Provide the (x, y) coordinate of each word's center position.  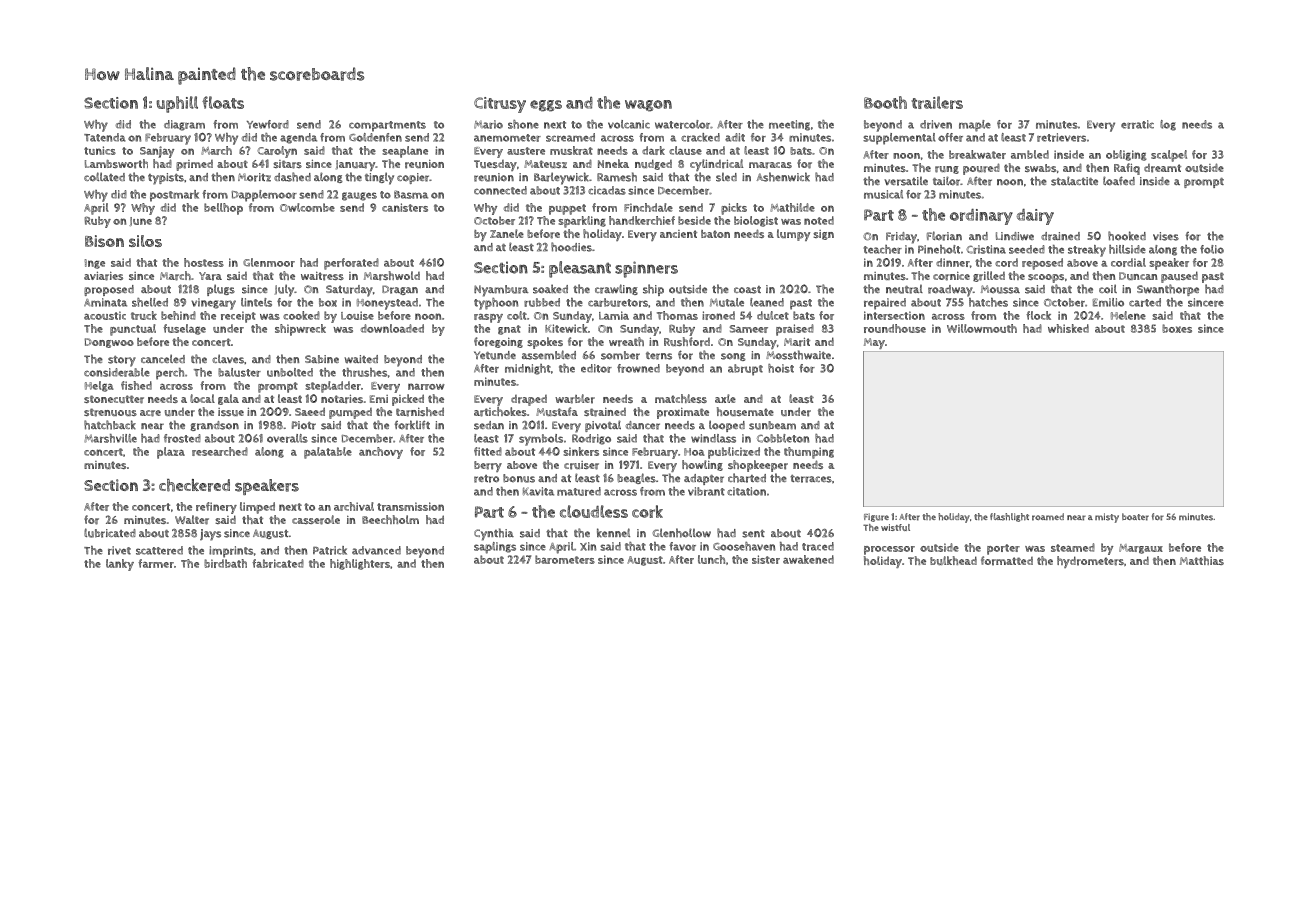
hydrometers (1090, 562)
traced (818, 546)
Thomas (677, 315)
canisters (405, 207)
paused (1179, 277)
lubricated (110, 533)
